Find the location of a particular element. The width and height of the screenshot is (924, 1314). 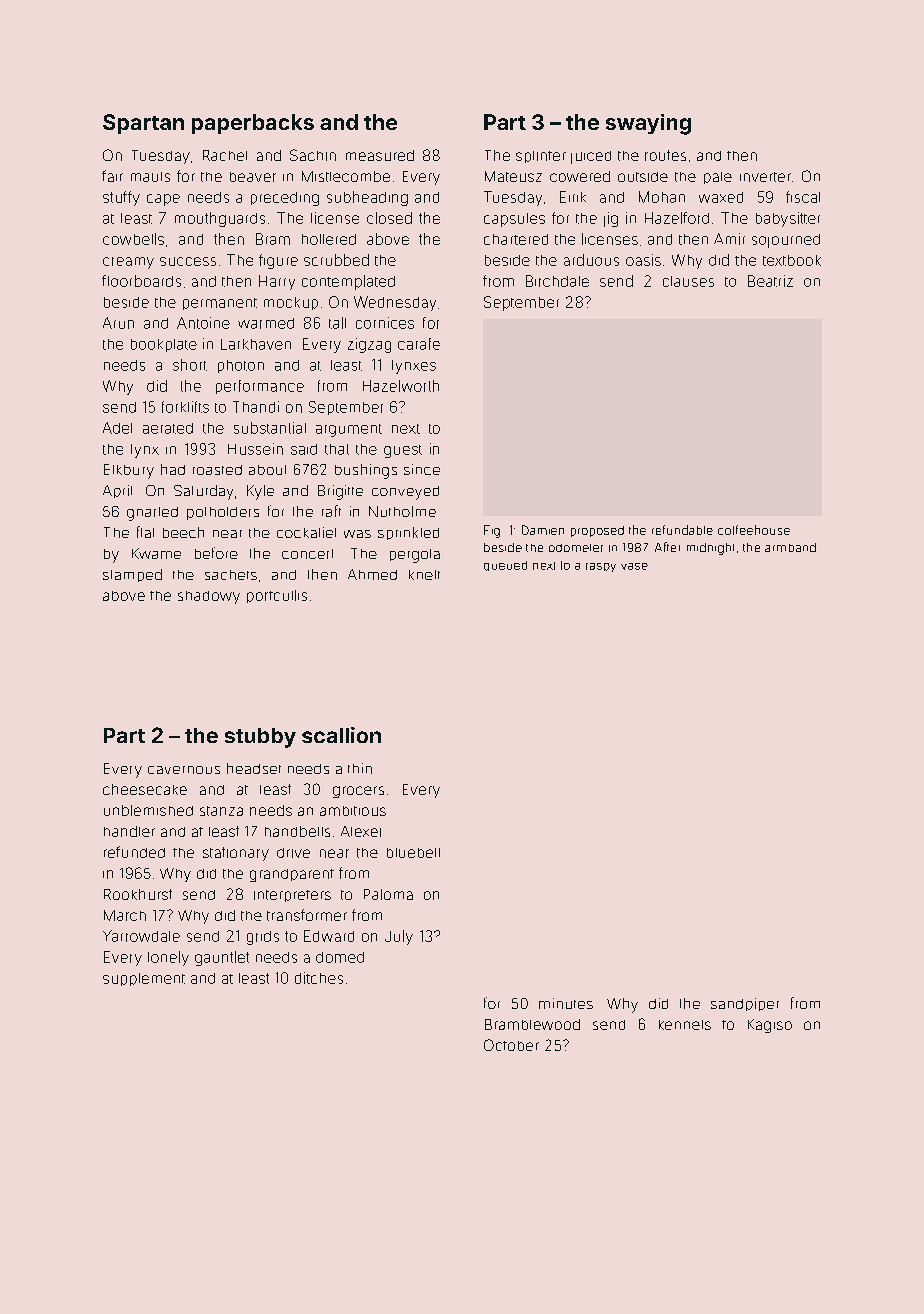

substantial is located at coordinates (270, 428).
